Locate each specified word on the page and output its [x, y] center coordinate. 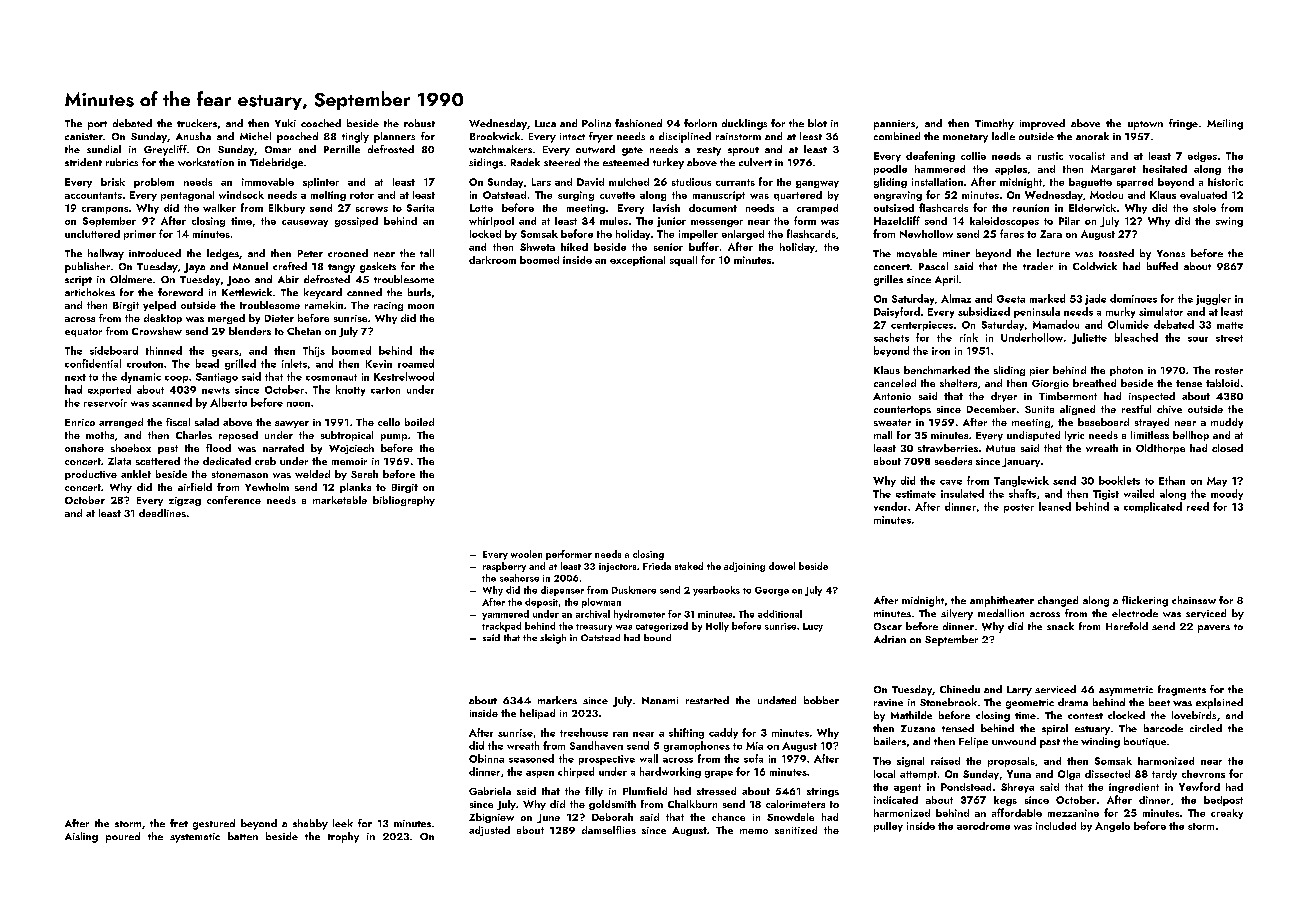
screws [372, 209]
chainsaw [1194, 600]
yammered [505, 615]
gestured [214, 824]
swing [1229, 222]
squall [683, 261]
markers [557, 700]
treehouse [584, 732]
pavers [1214, 629]
